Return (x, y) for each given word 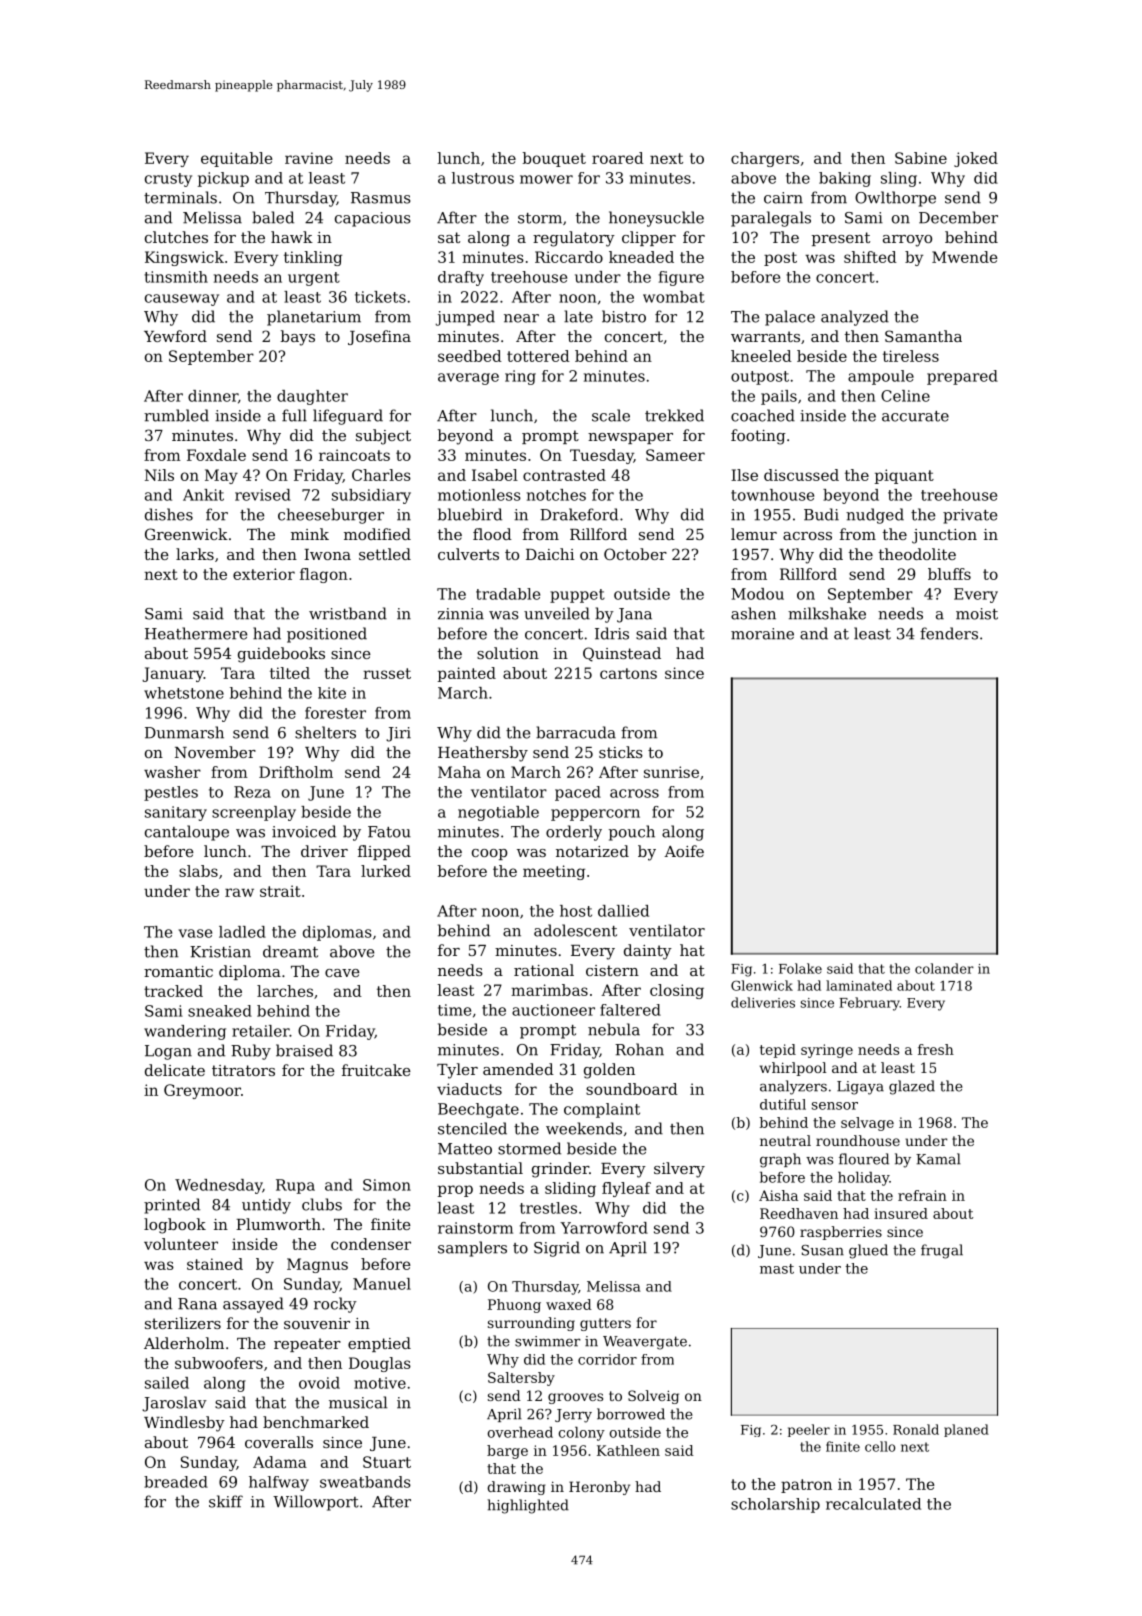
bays (298, 338)
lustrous (483, 178)
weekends (584, 1128)
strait (280, 891)
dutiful (783, 1104)
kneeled (761, 356)
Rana (197, 1304)
